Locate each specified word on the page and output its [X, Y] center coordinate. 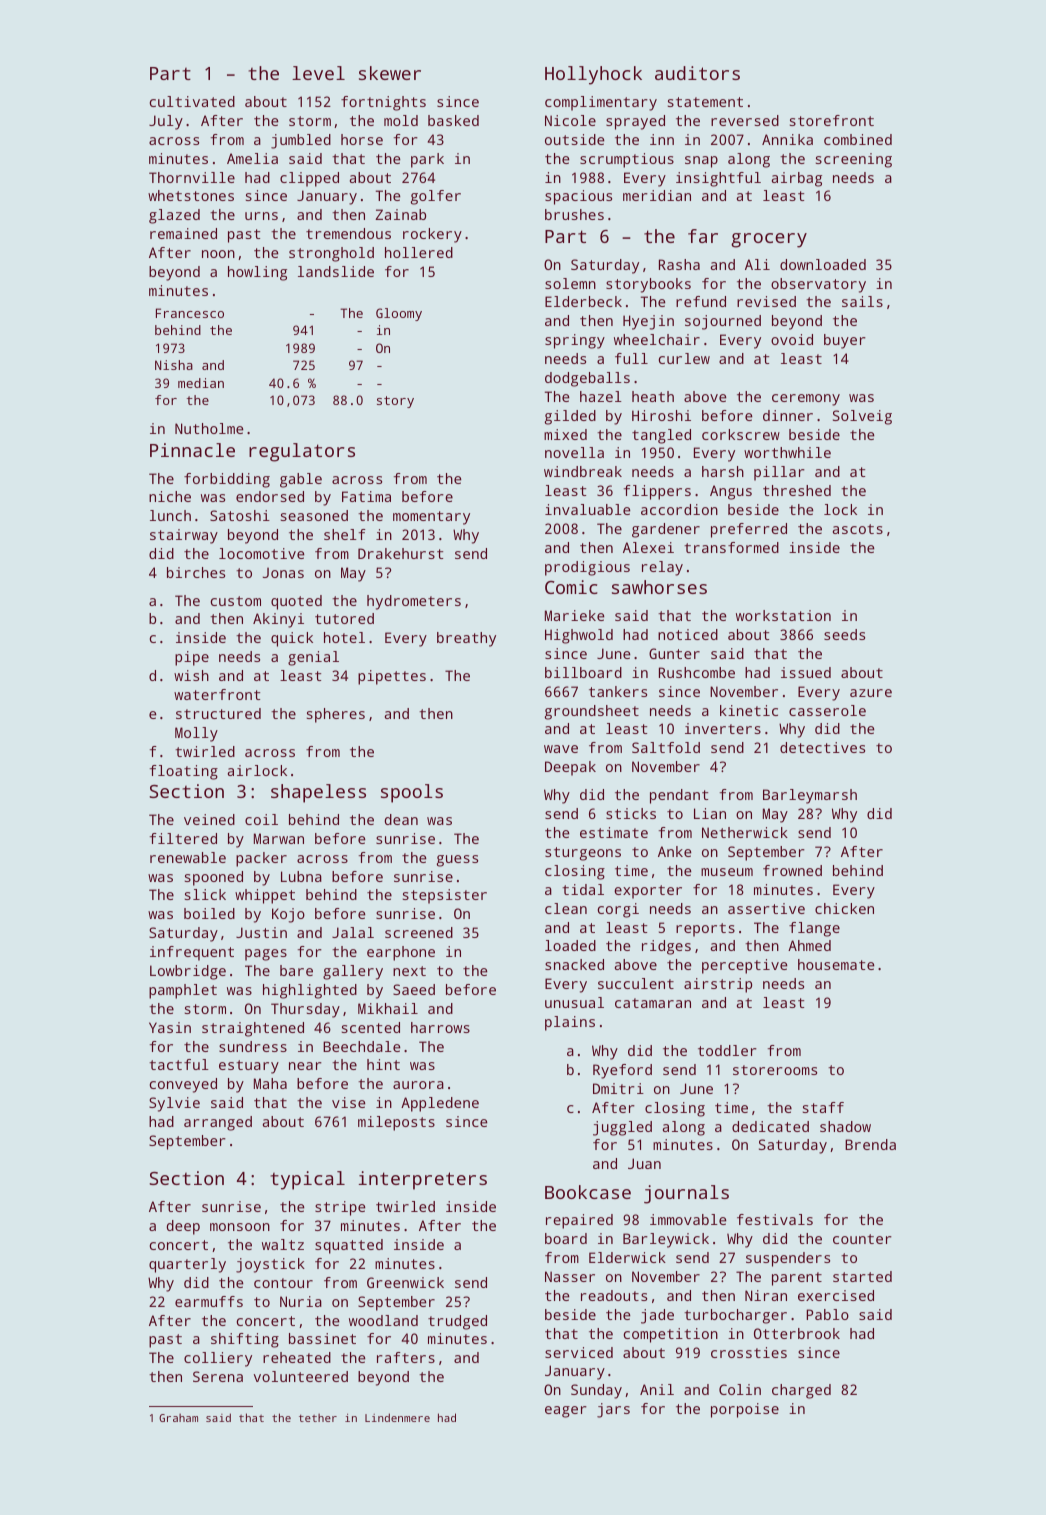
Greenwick [405, 1282]
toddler [727, 1050]
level [318, 73]
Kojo [288, 915]
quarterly [187, 1265]
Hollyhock [593, 75]
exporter [648, 892]
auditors [697, 73]
